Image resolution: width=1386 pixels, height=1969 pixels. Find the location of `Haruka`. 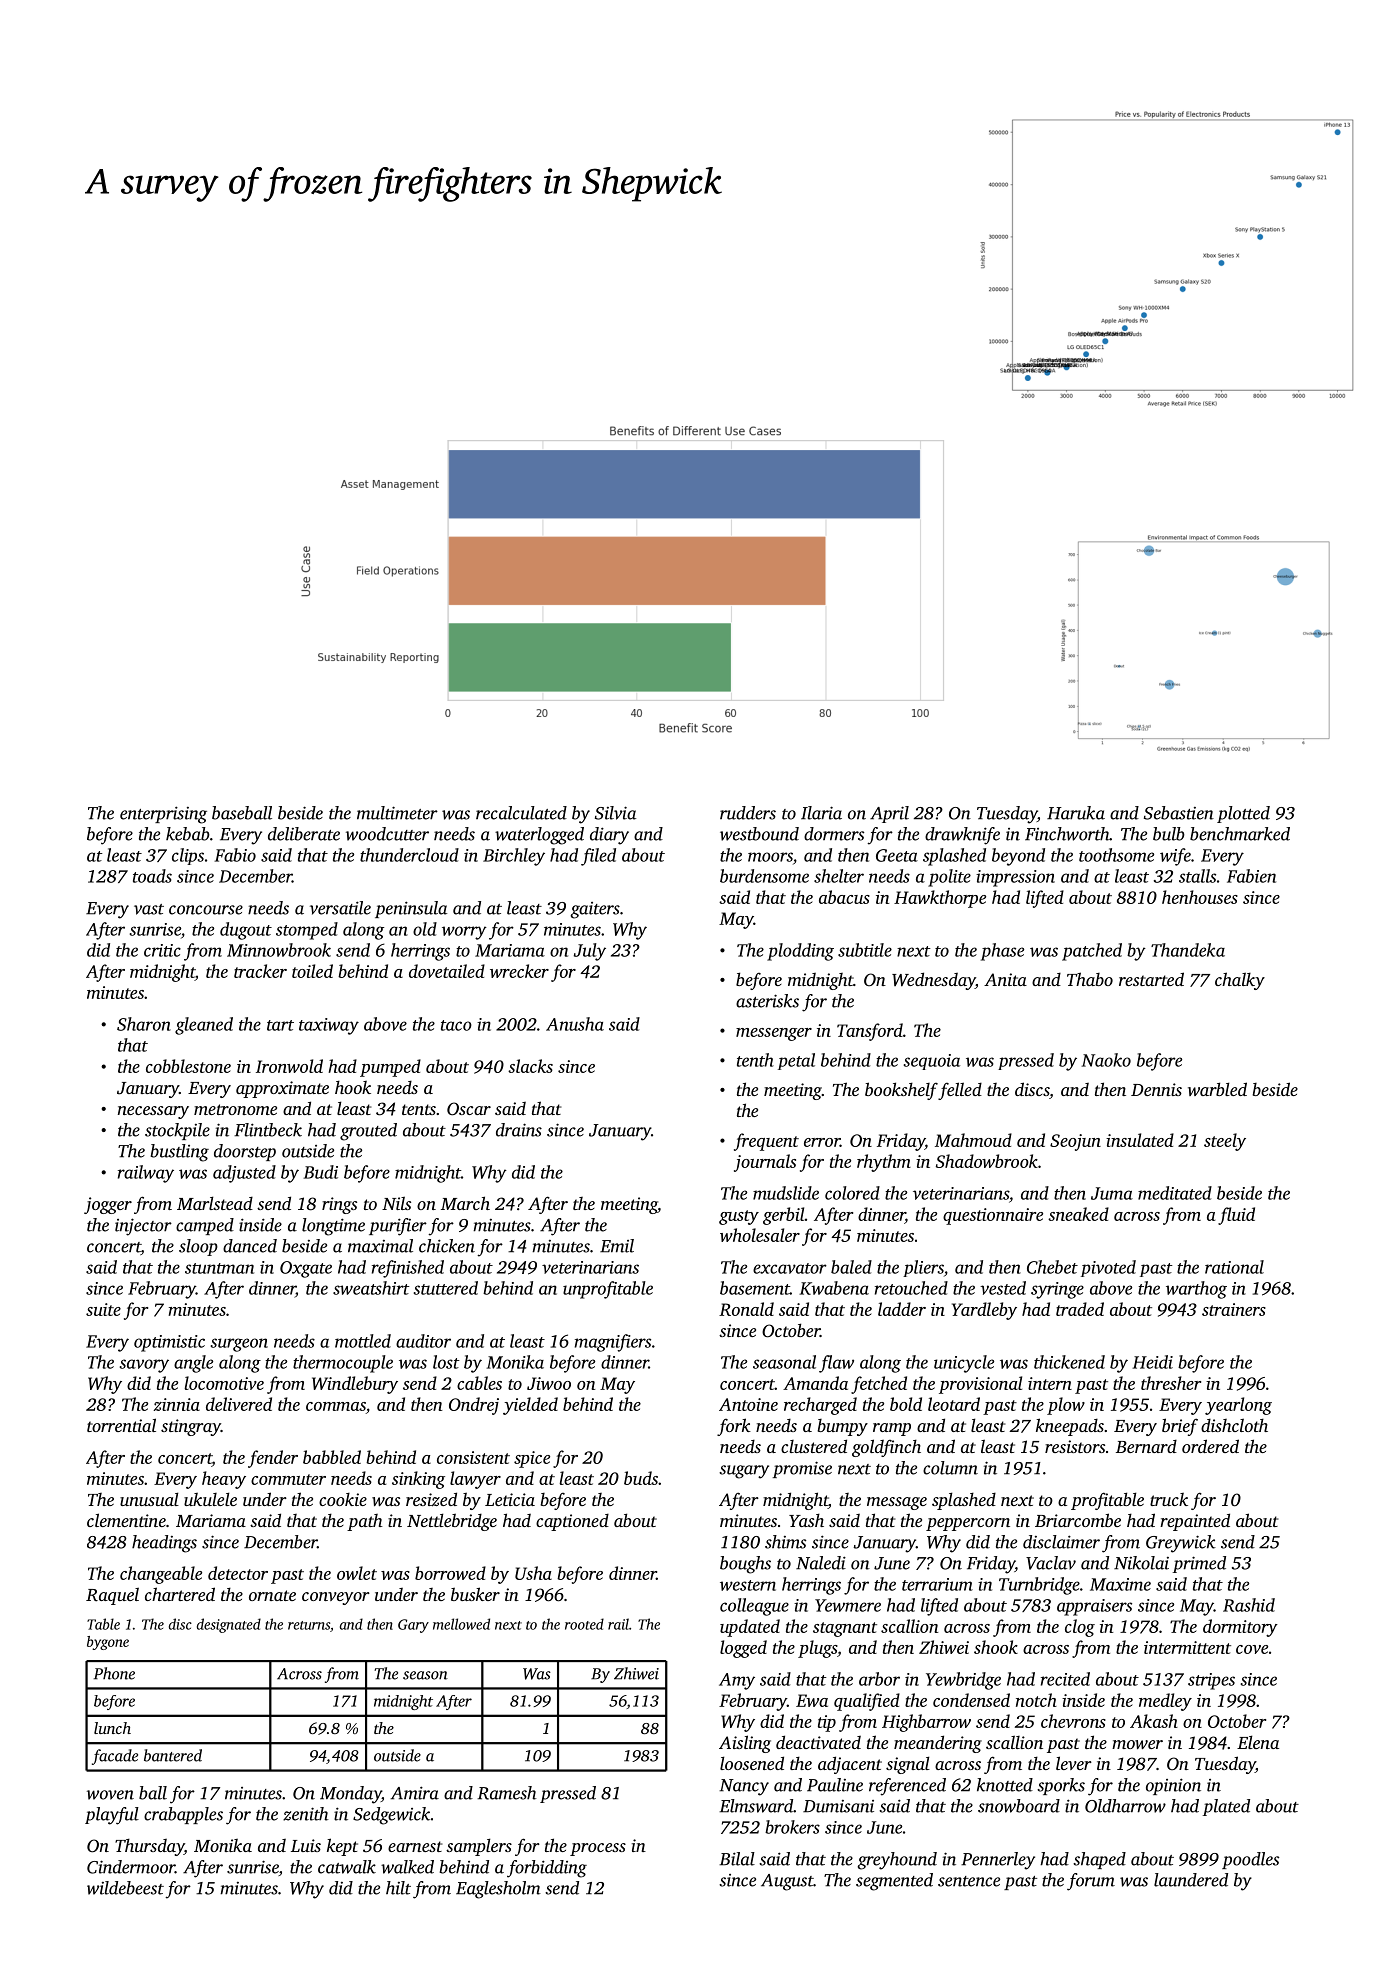

Haruka is located at coordinates (1076, 813).
